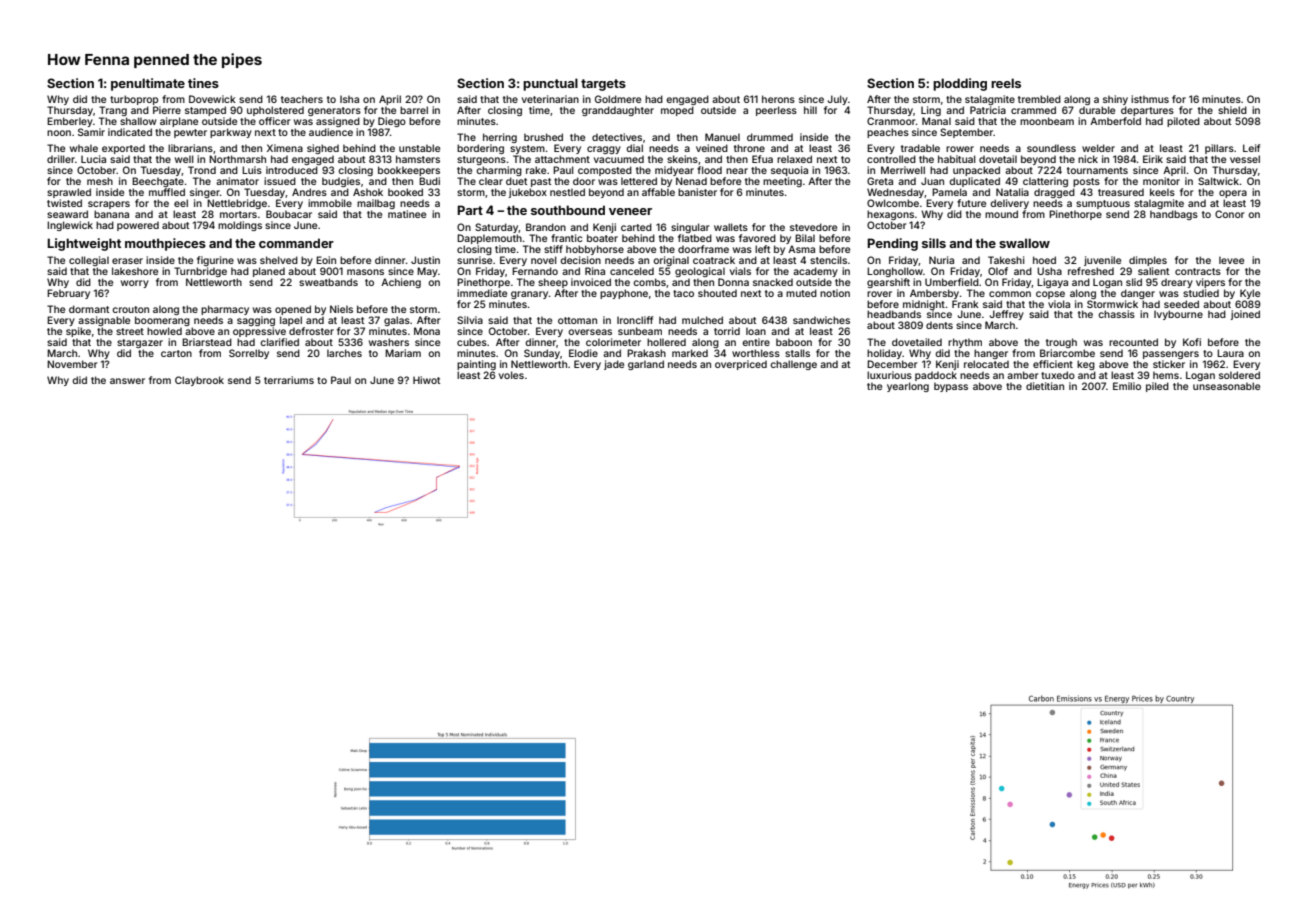 The image size is (1308, 924). Describe the element at coordinates (1006, 83) in the screenshot. I see `reels` at that location.
